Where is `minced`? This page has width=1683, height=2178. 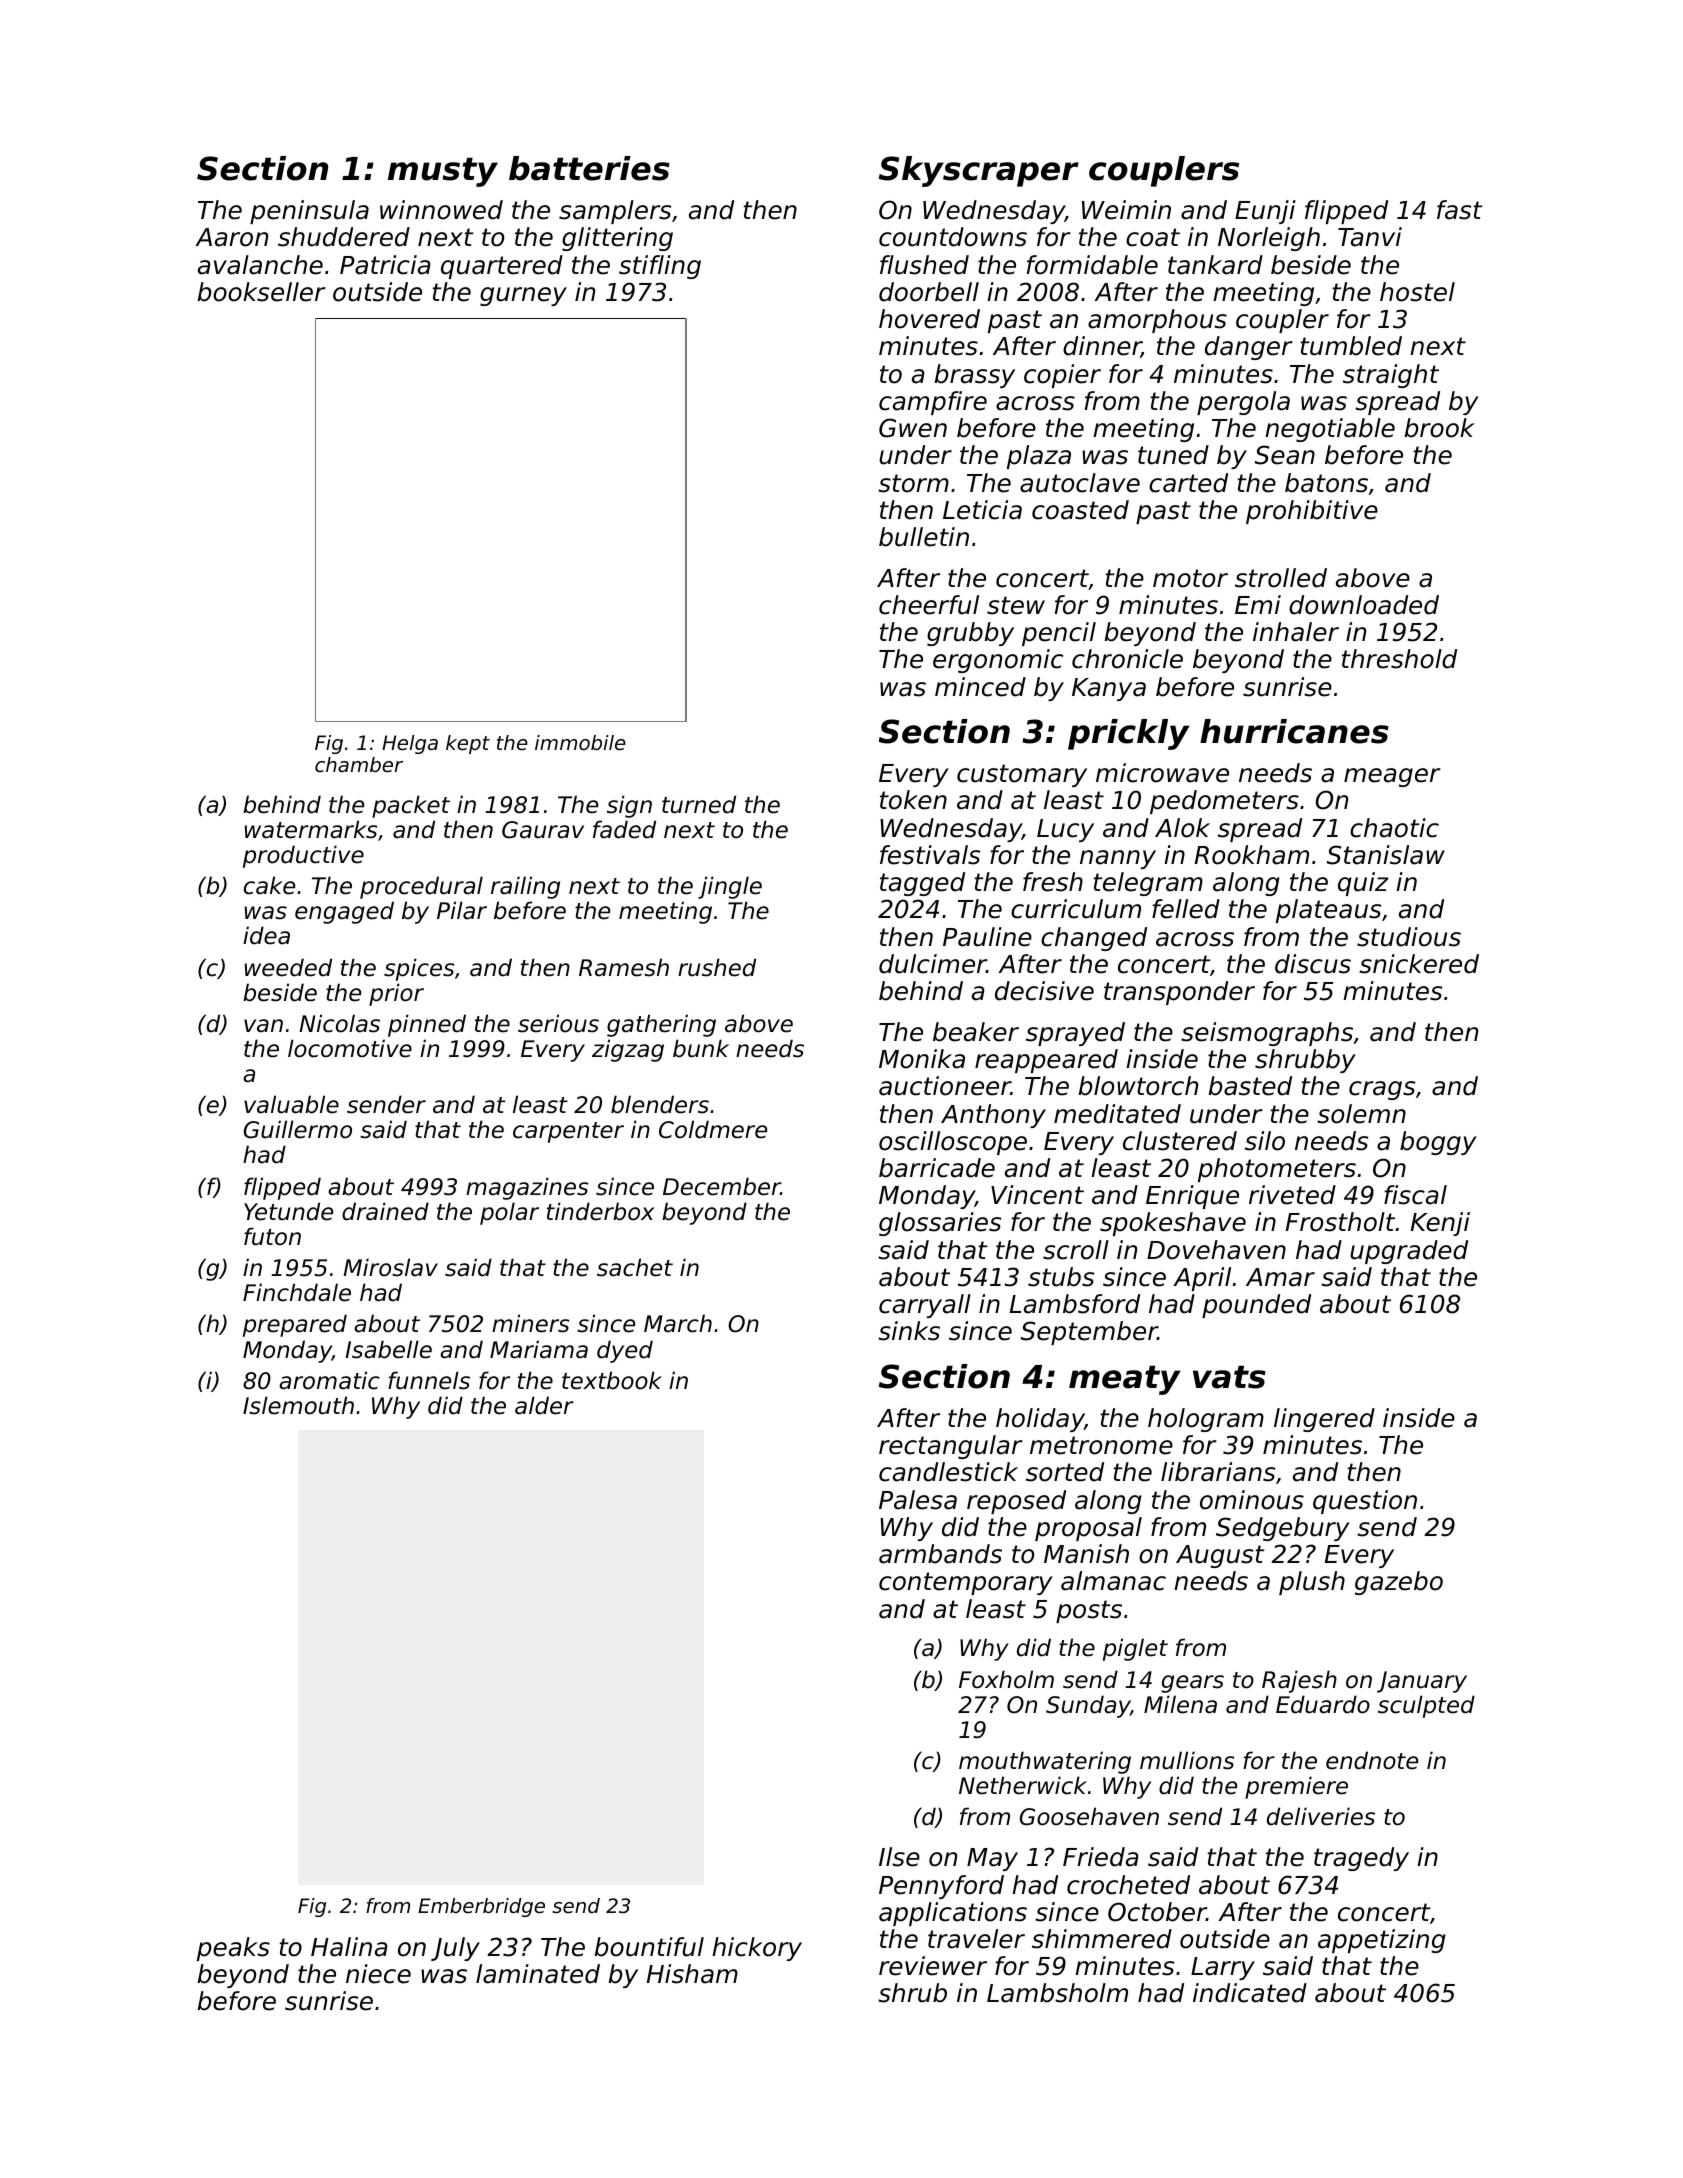 minced is located at coordinates (980, 687).
